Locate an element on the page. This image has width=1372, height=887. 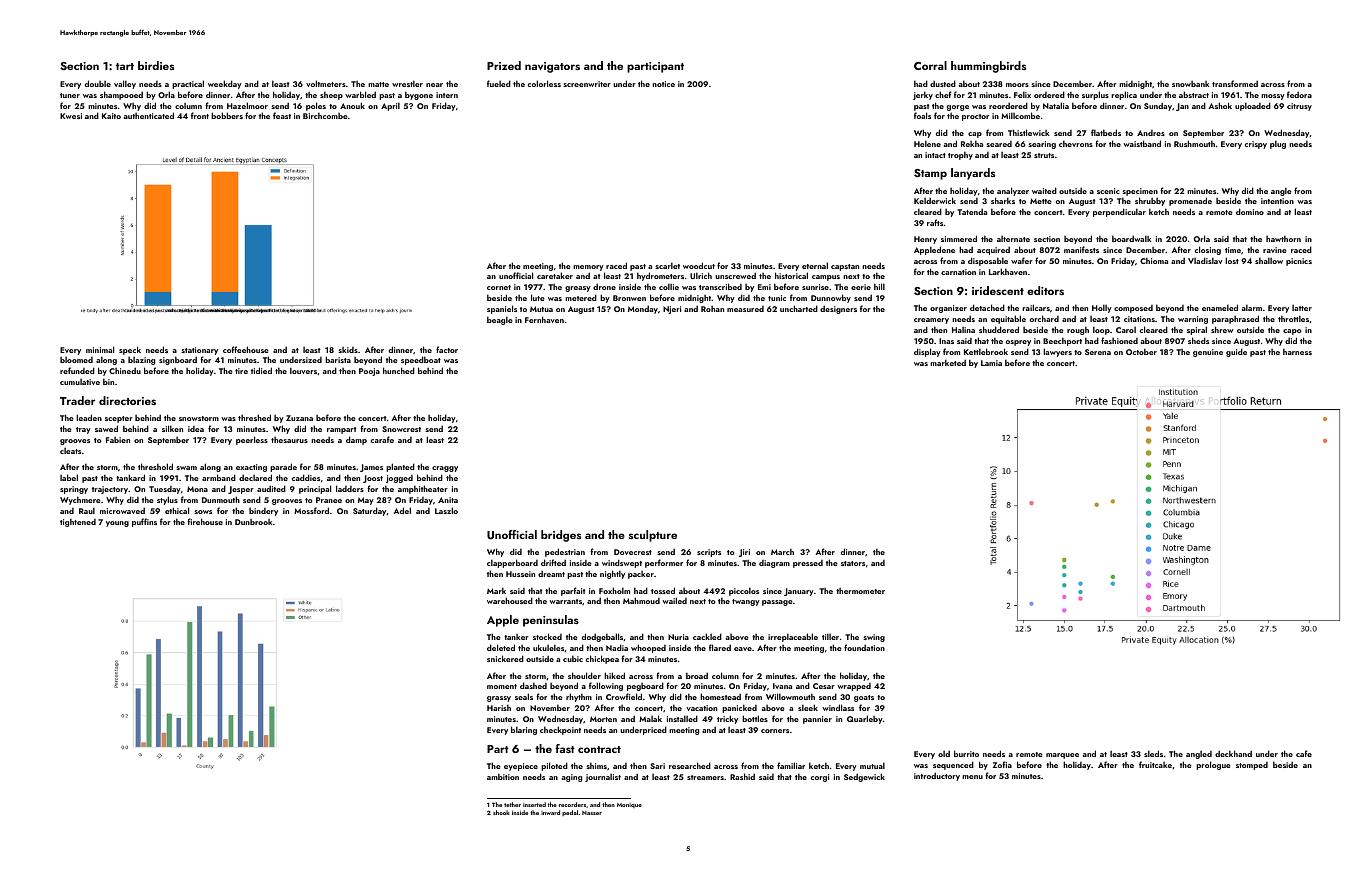
cornet is located at coordinates (499, 287).
